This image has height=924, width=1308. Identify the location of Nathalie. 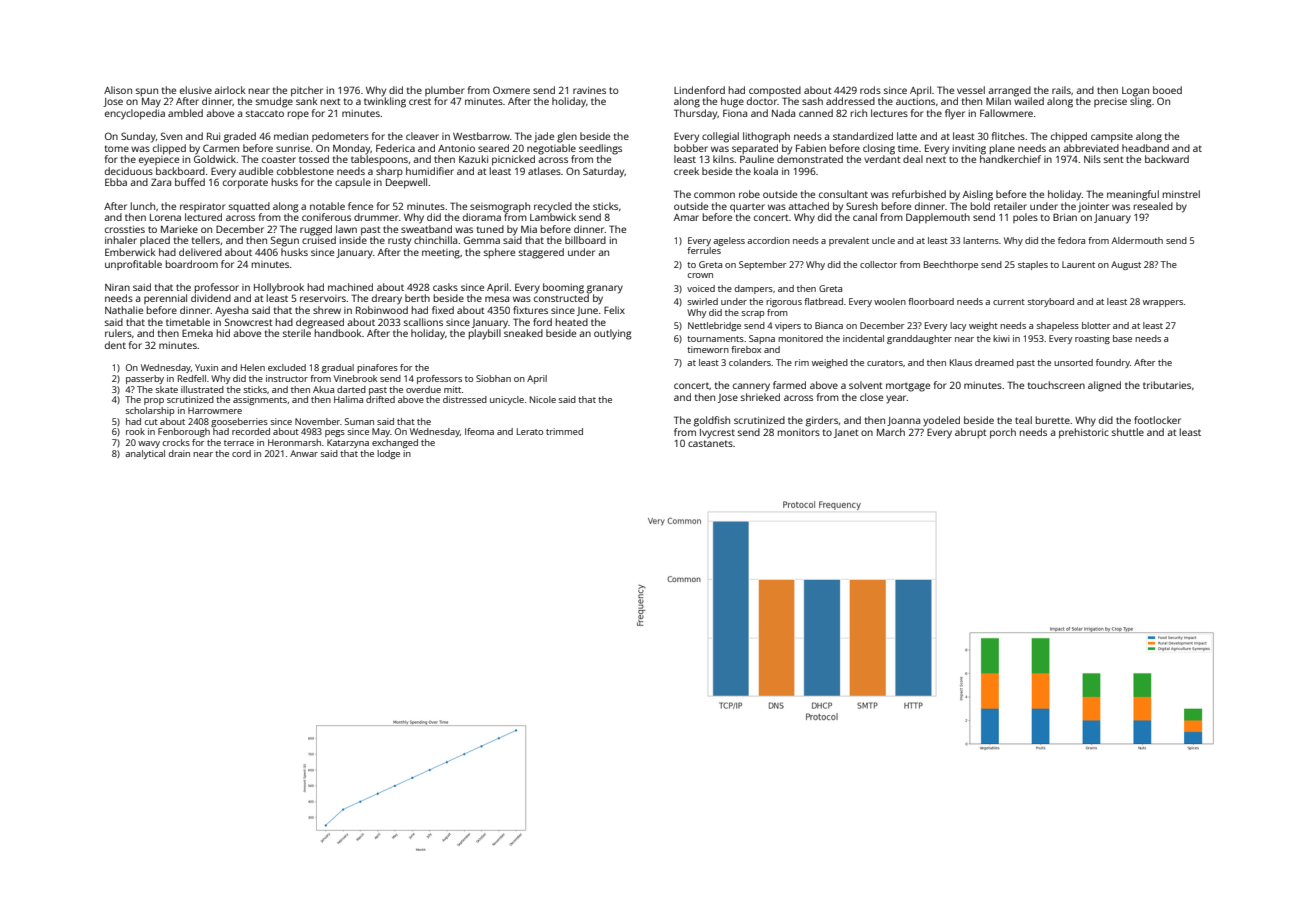
(124, 310).
